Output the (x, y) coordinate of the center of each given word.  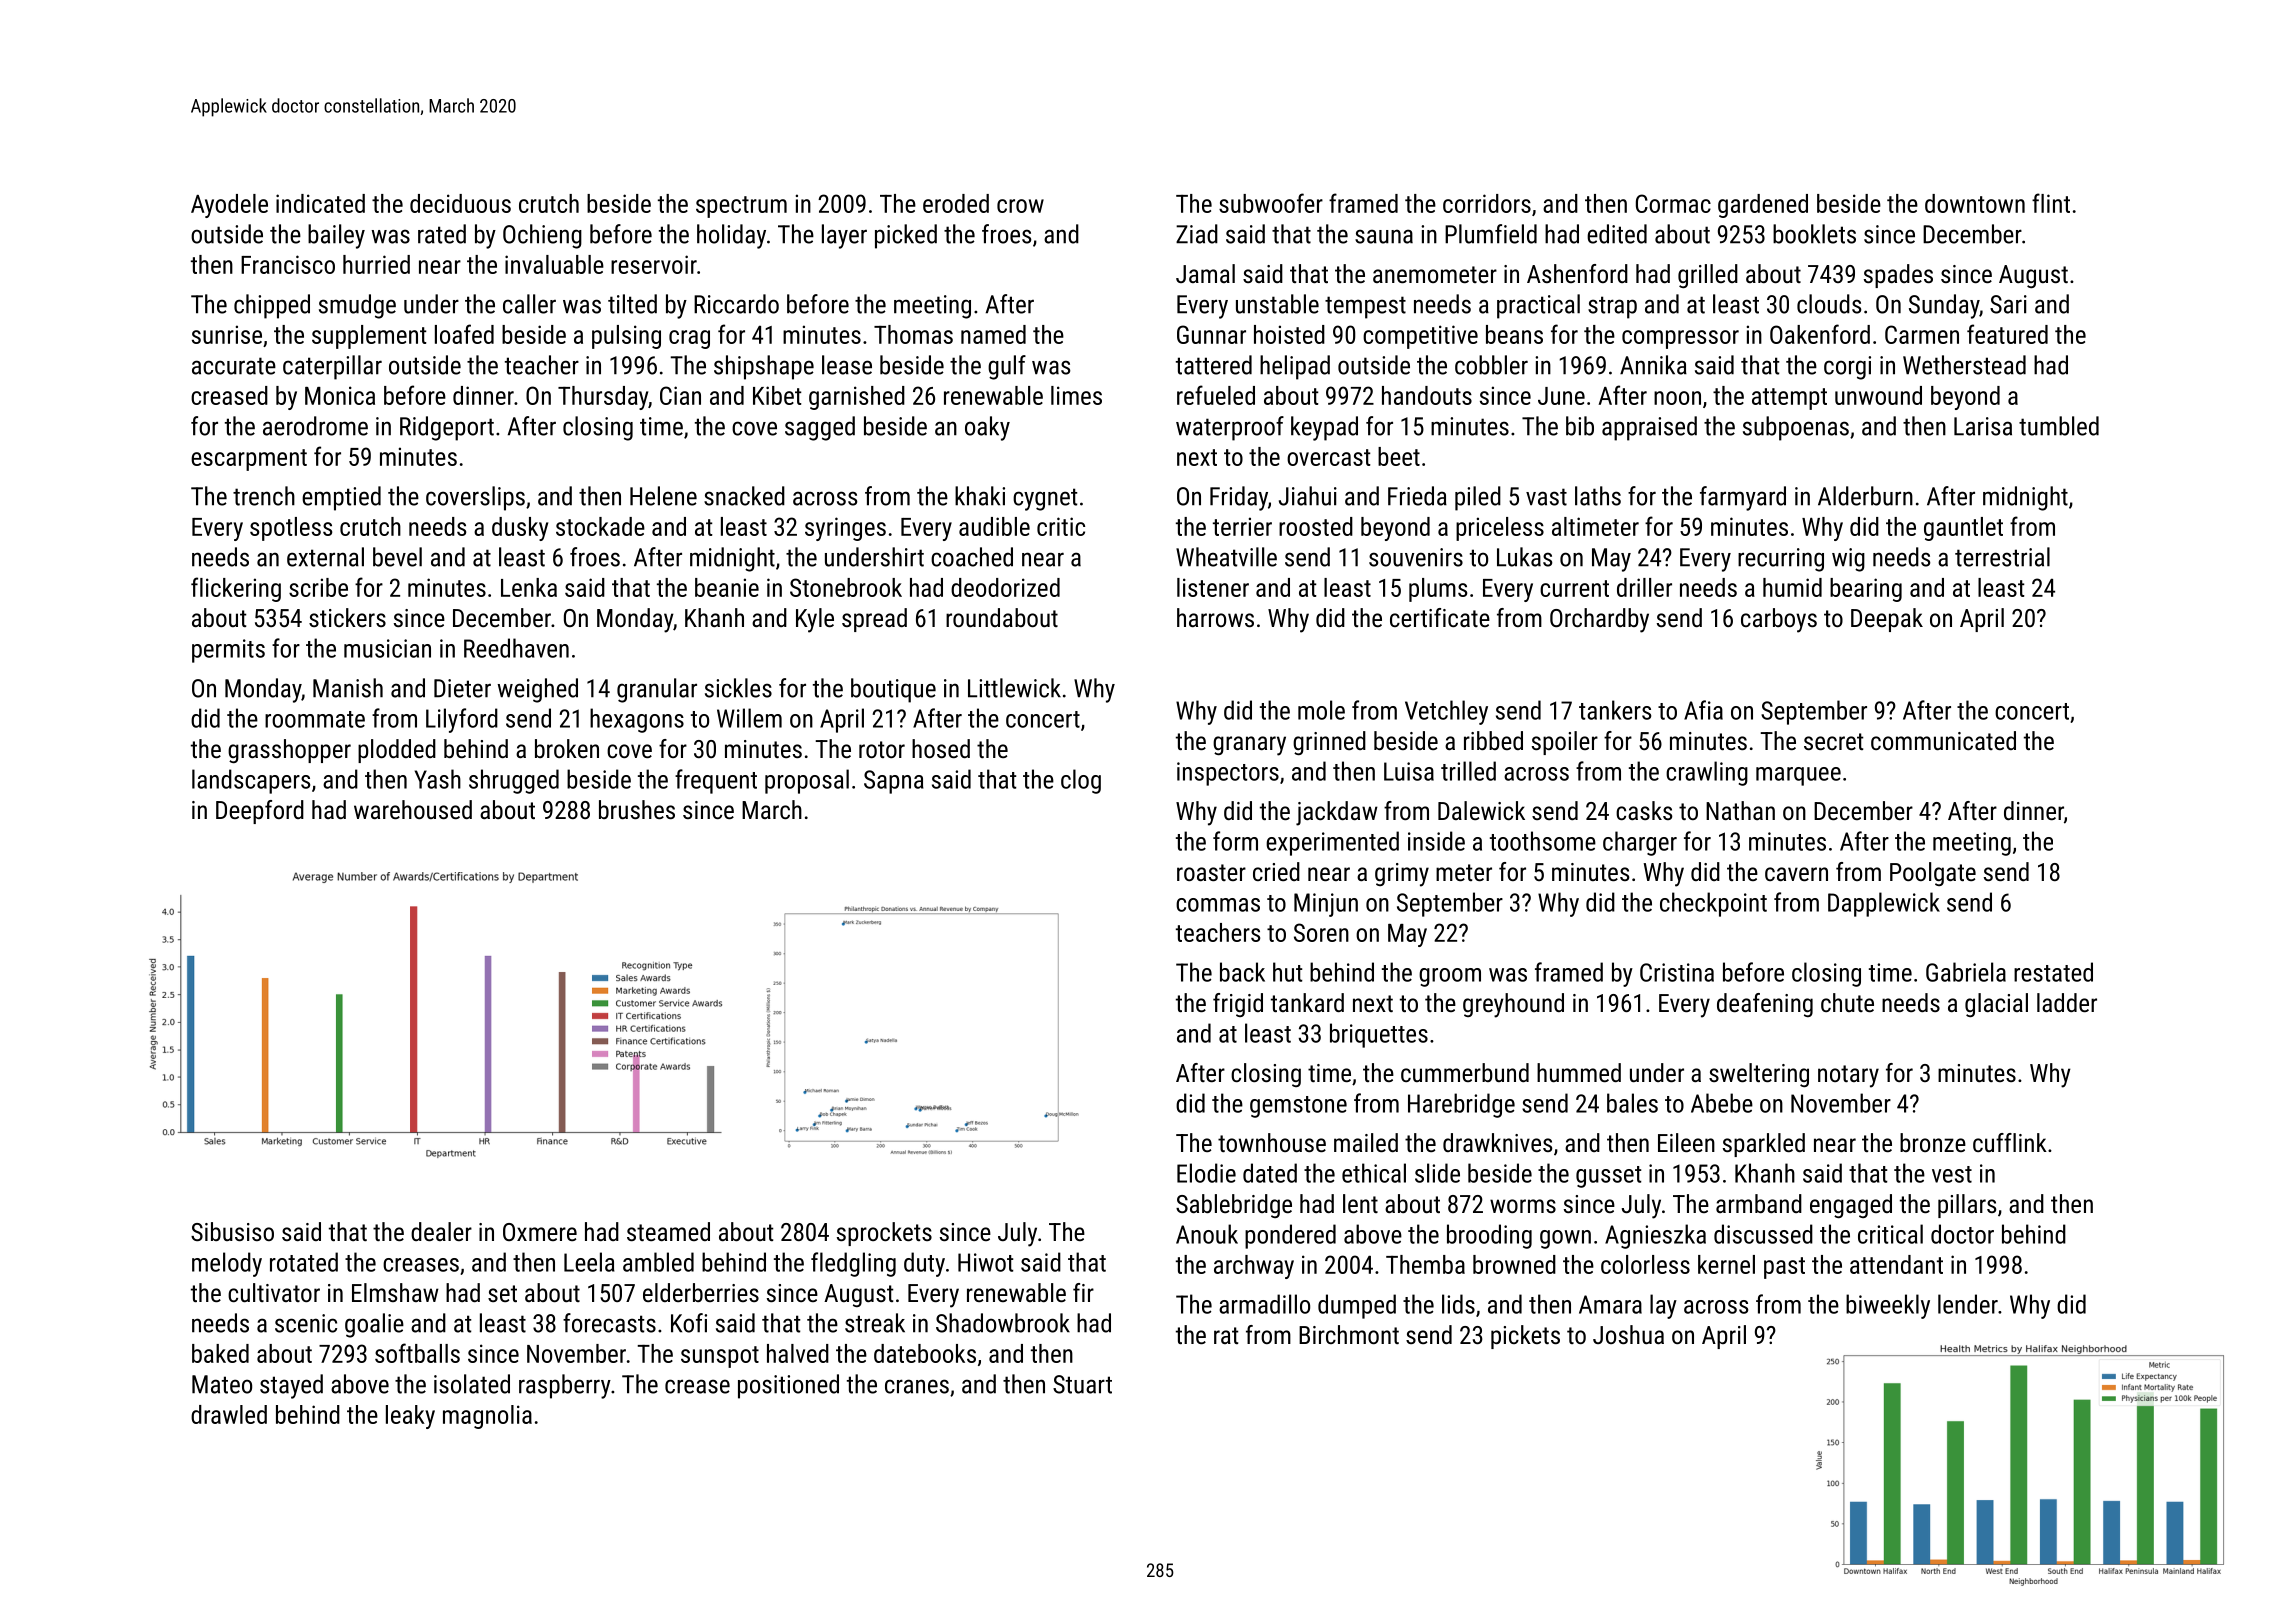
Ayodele (229, 206)
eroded (956, 203)
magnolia (487, 1417)
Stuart (1082, 1384)
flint (2051, 203)
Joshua (1628, 1334)
